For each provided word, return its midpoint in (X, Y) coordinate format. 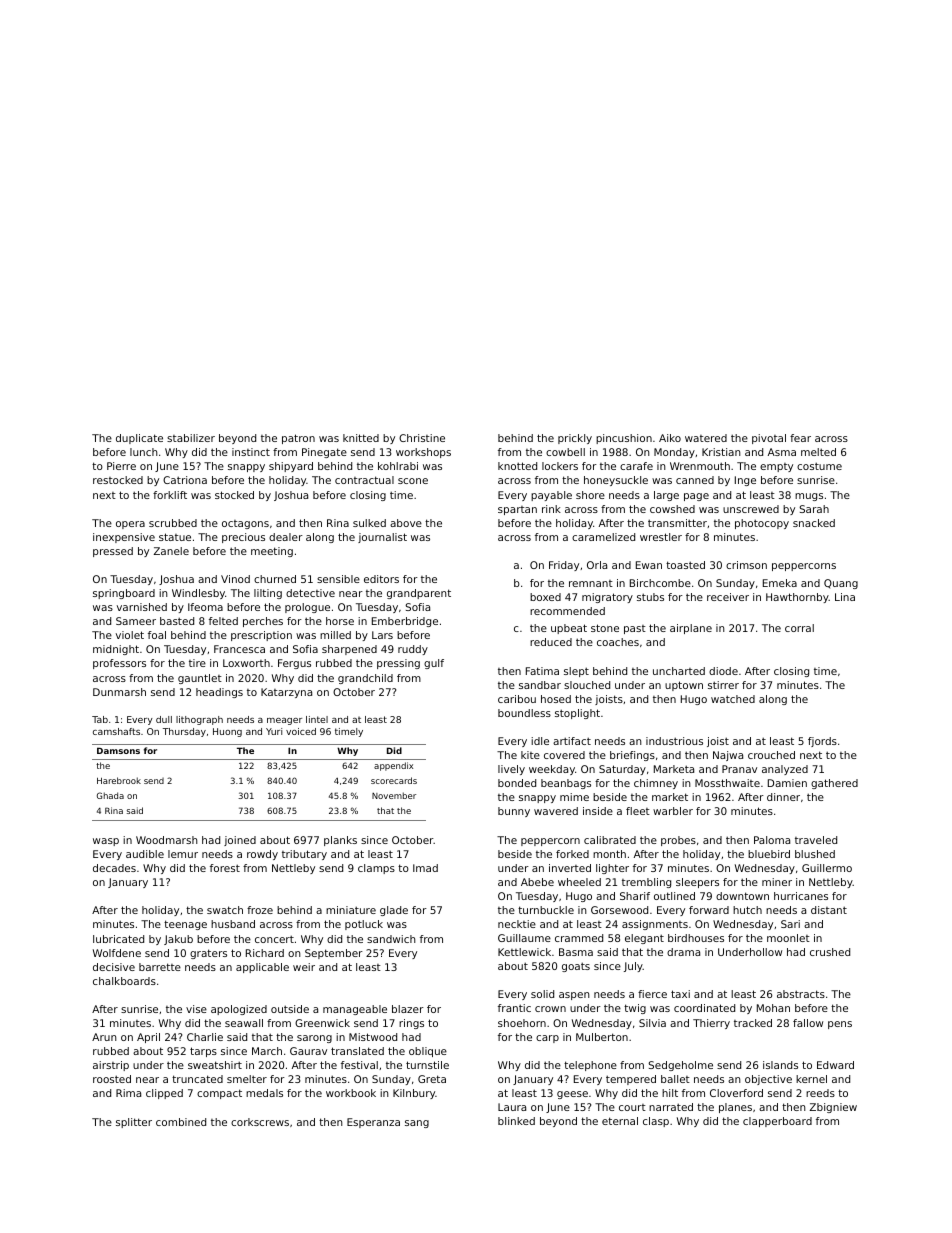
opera (130, 525)
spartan (517, 510)
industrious (674, 741)
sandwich (391, 939)
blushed (815, 854)
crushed (830, 952)
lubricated (118, 939)
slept (576, 672)
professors (119, 664)
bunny (514, 812)
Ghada (110, 795)
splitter (134, 1123)
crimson (746, 565)
